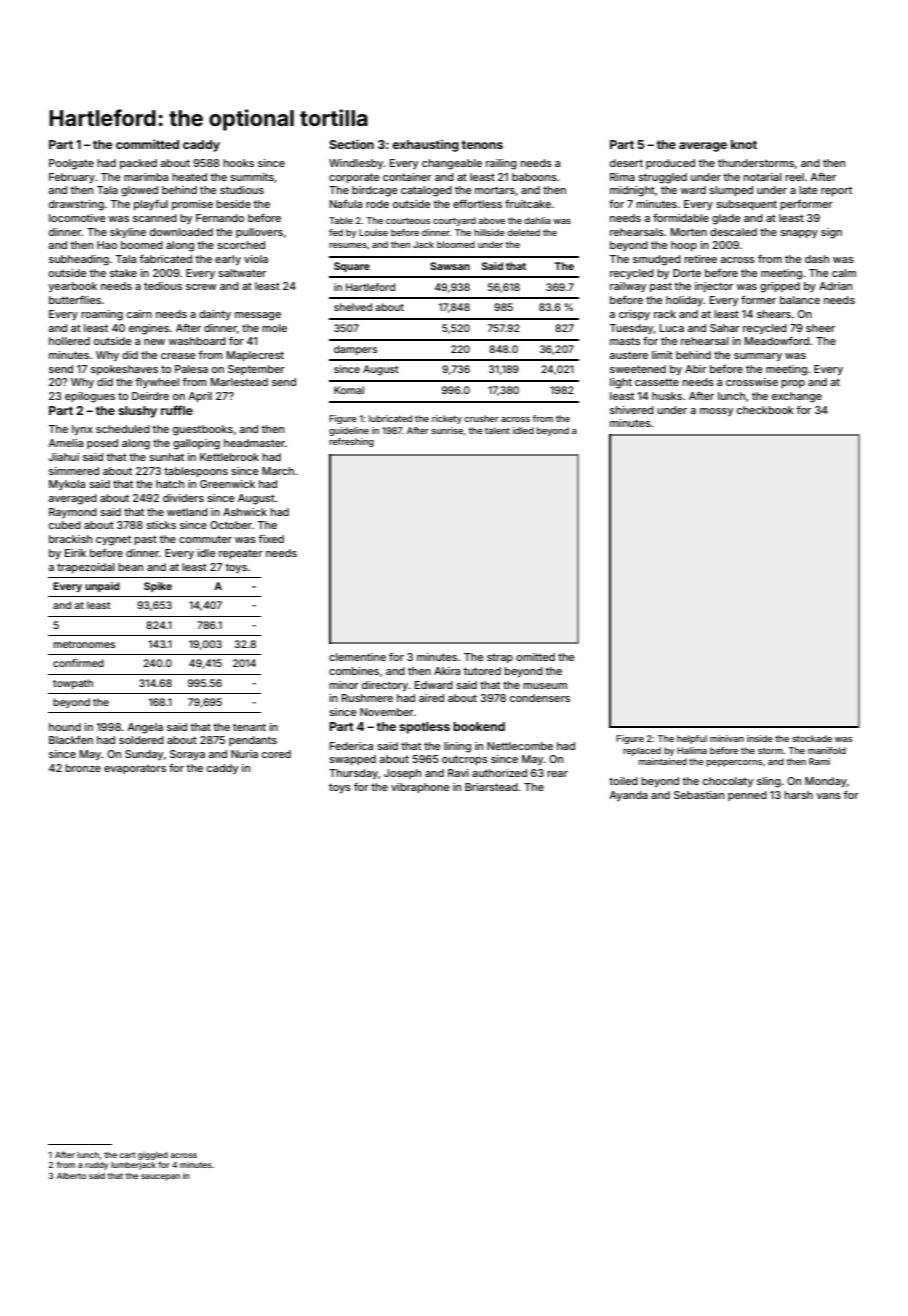 The height and width of the document is (1316, 908). Describe the element at coordinates (500, 658) in the document. I see `strap` at that location.
